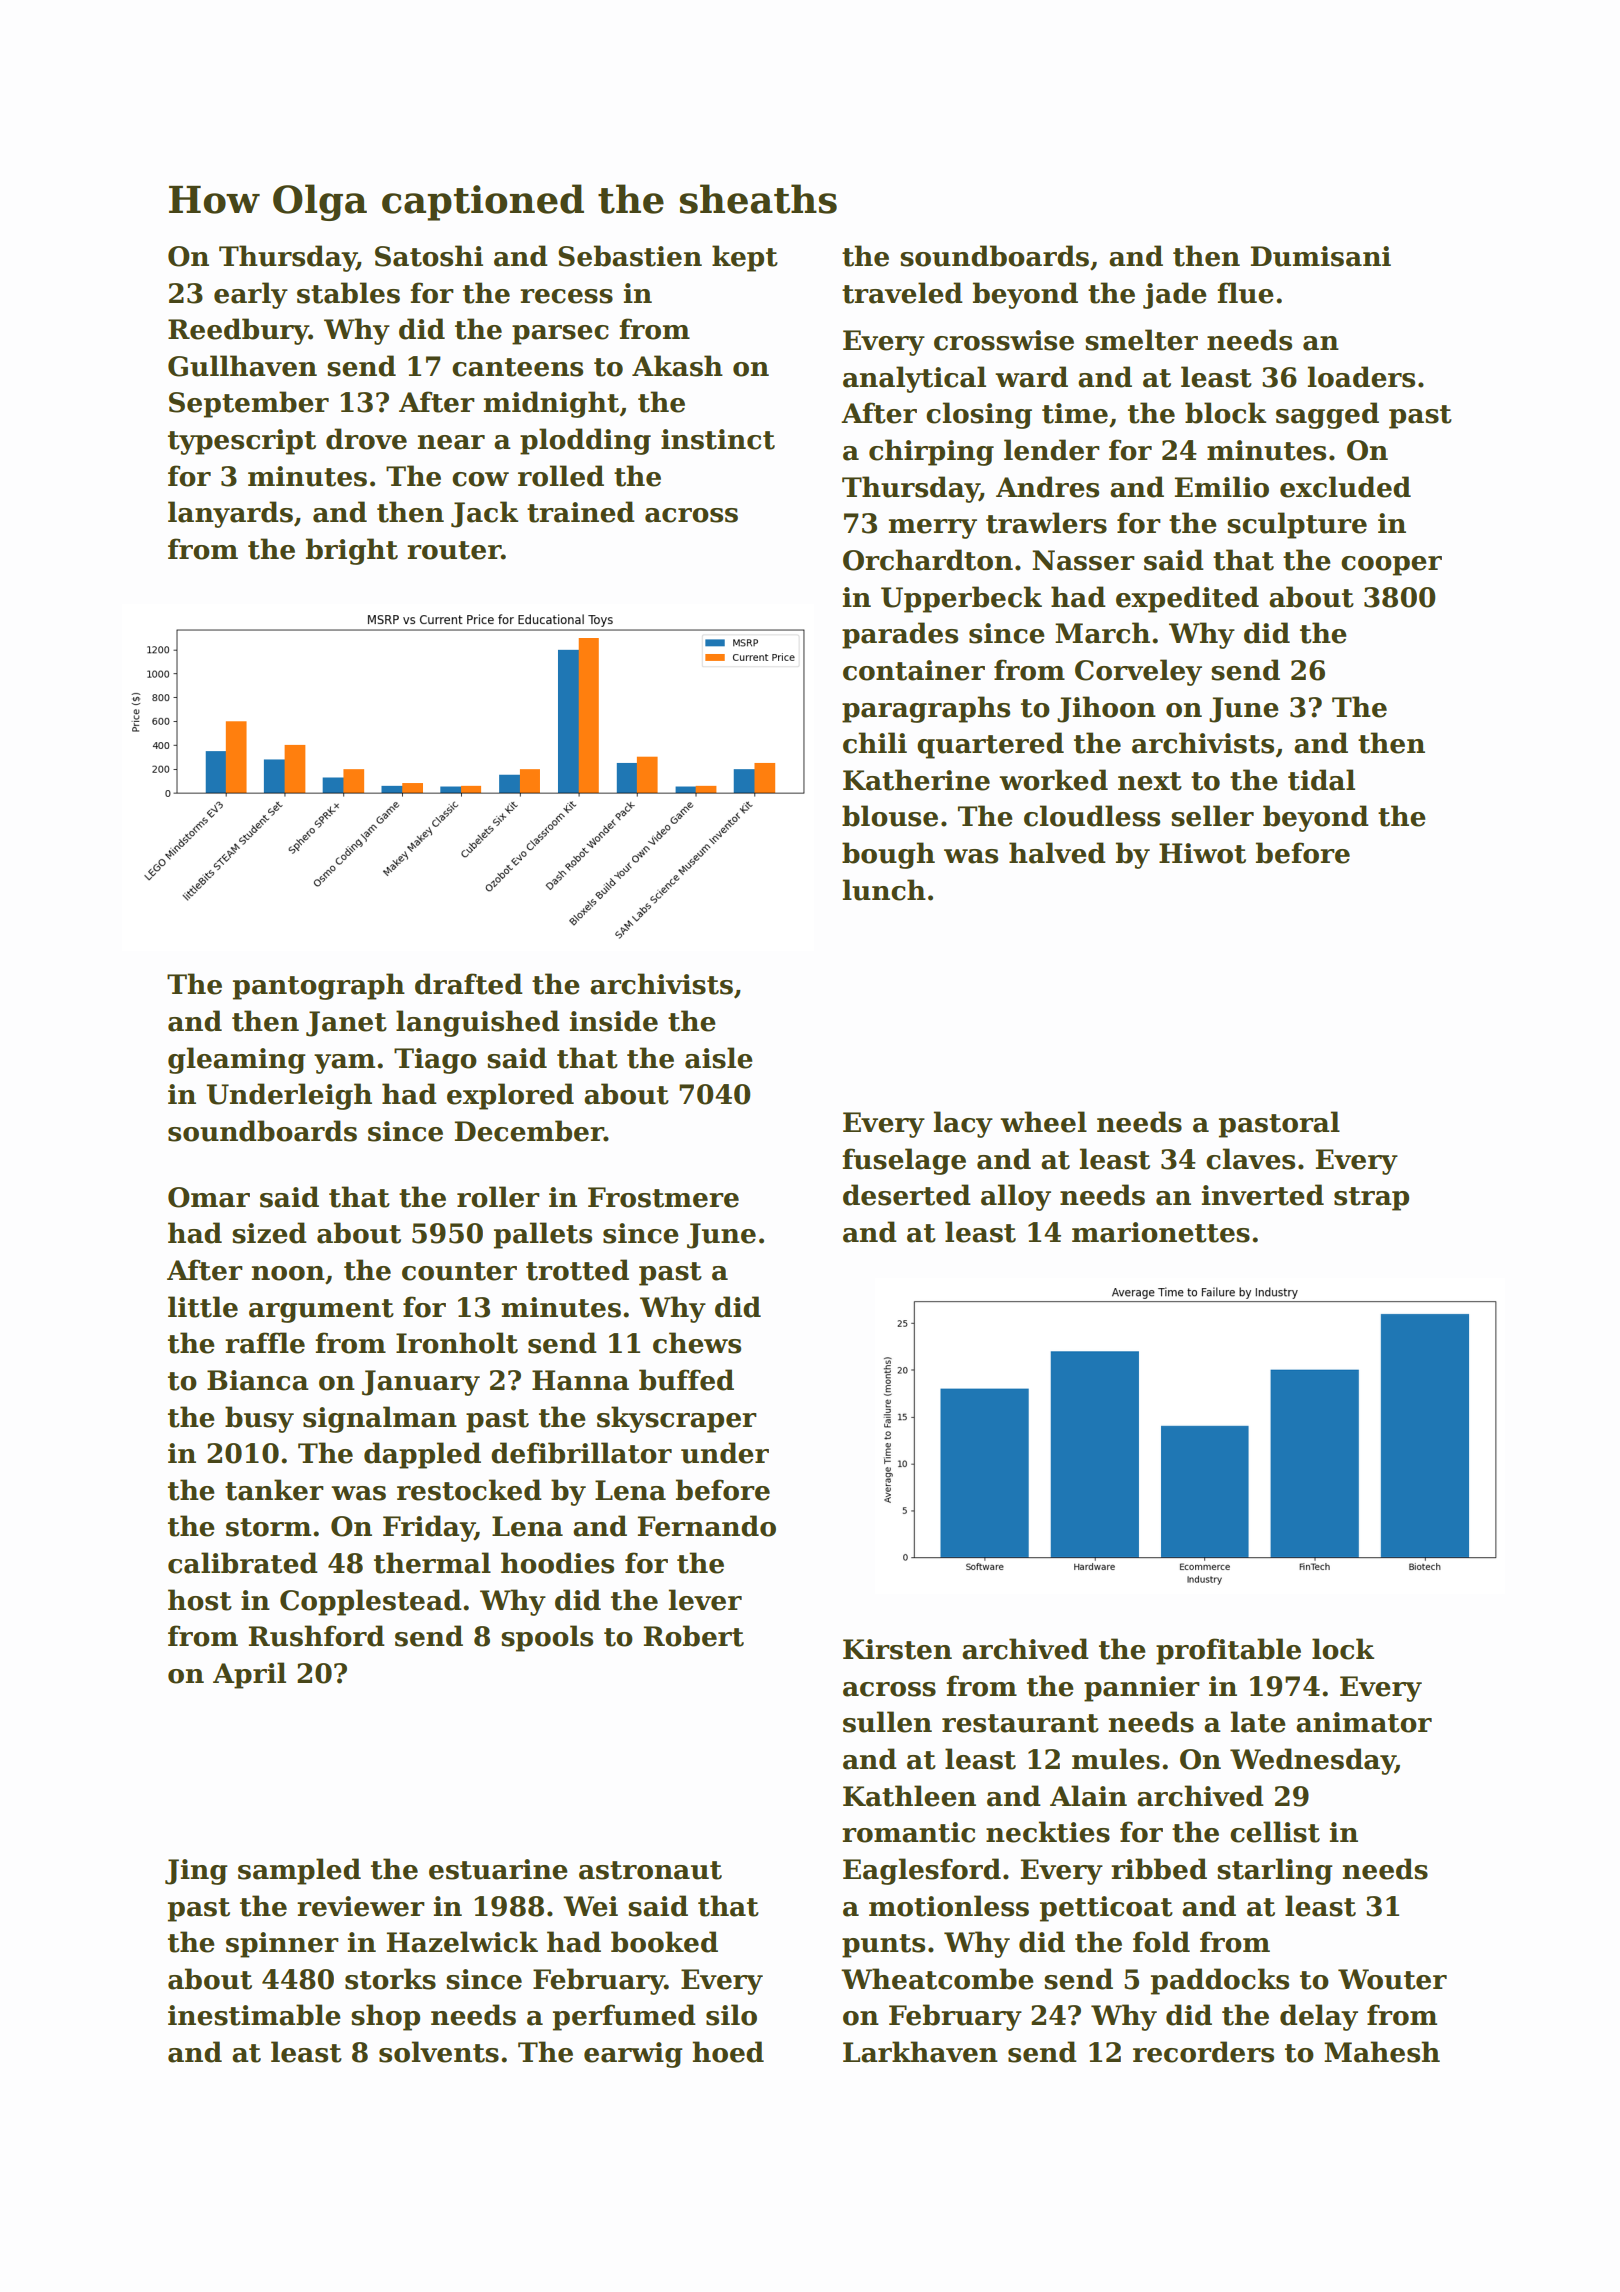 The width and height of the image is (1620, 2292). What do you see at coordinates (1321, 256) in the image?
I see `Dumisani` at bounding box center [1321, 256].
